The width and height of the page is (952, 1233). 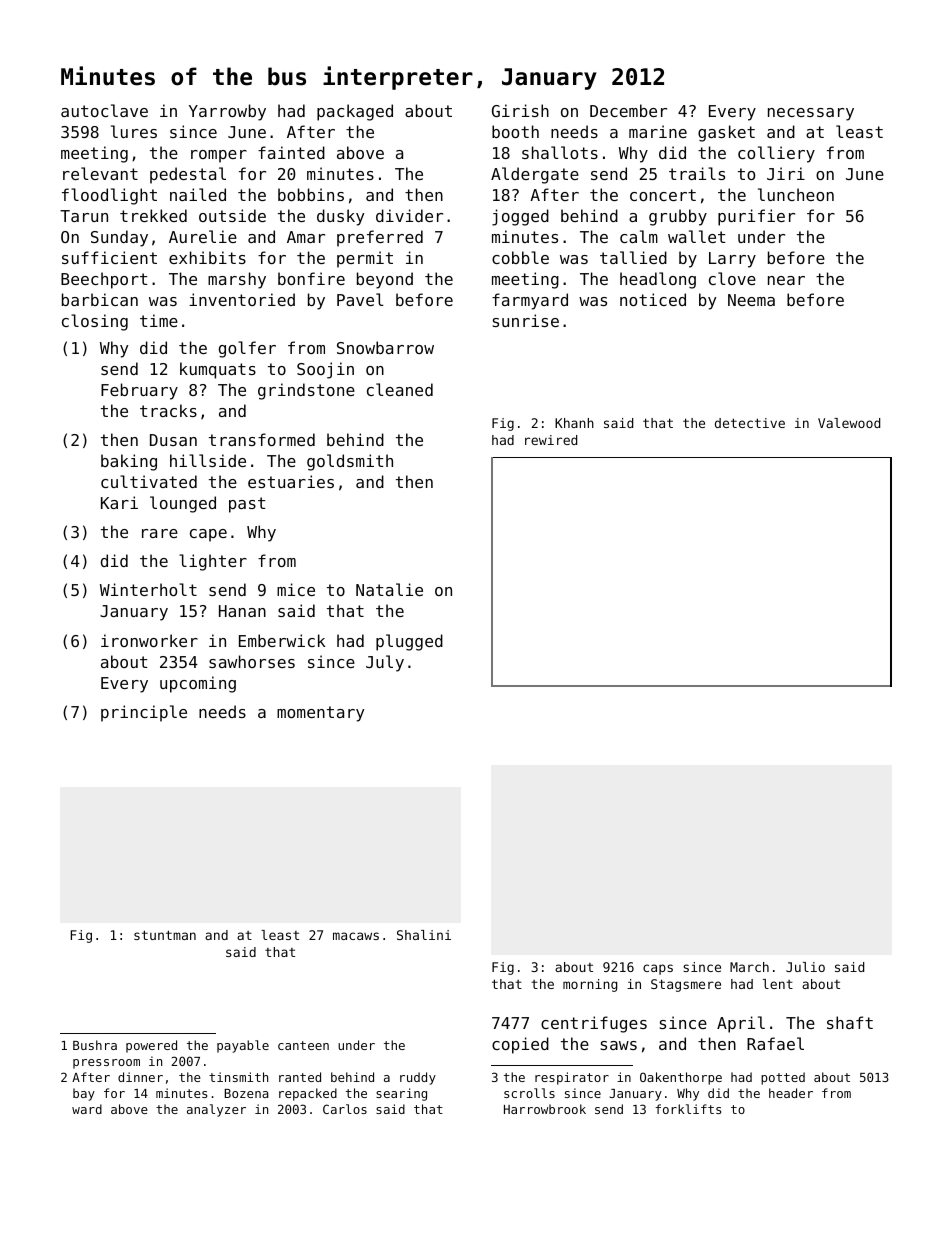 I want to click on momentary, so click(x=321, y=714).
